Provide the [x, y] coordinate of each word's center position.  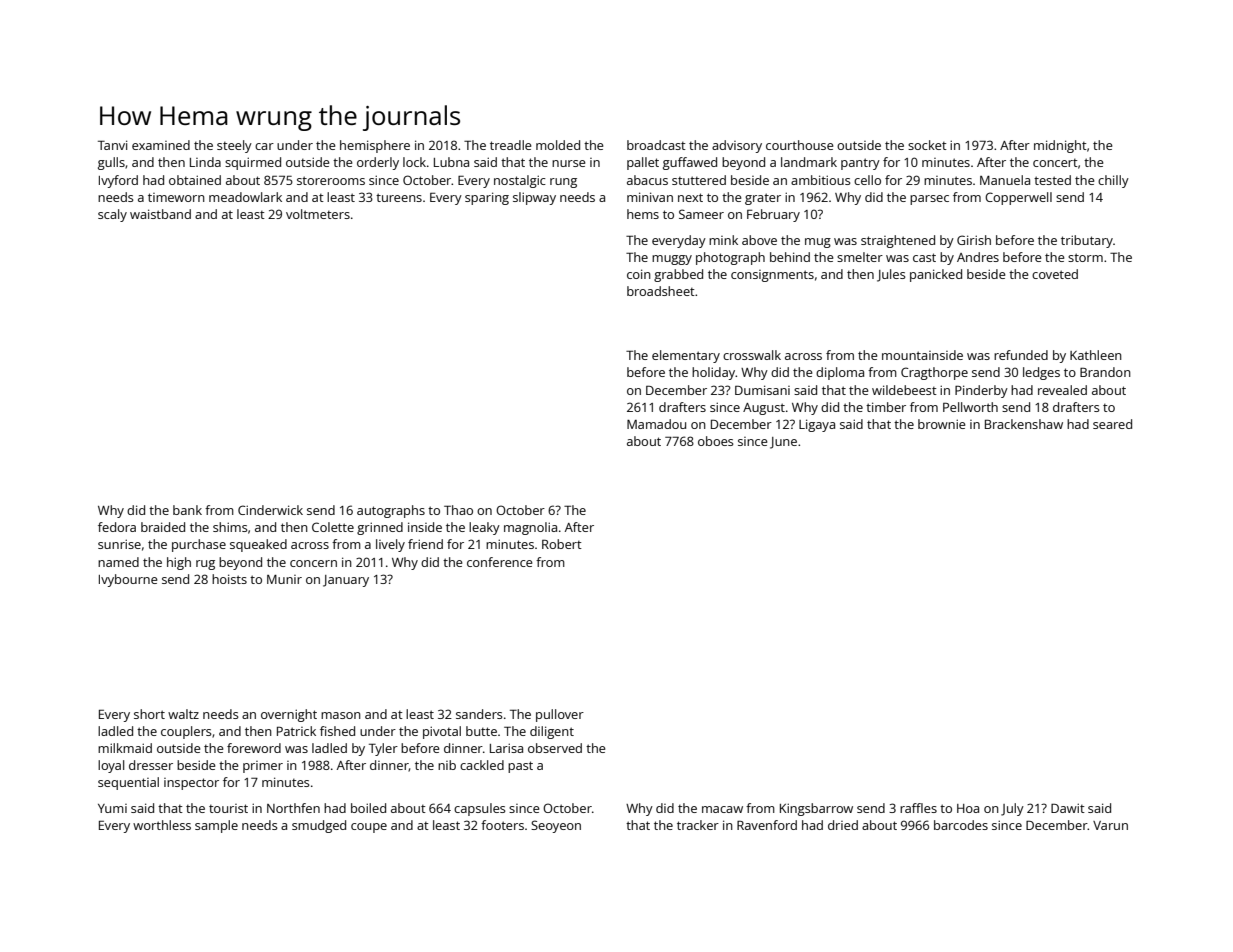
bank [187, 510]
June [783, 443]
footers [502, 825]
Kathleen [1096, 355]
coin [639, 274]
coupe [369, 828]
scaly [112, 215]
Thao [458, 510]
